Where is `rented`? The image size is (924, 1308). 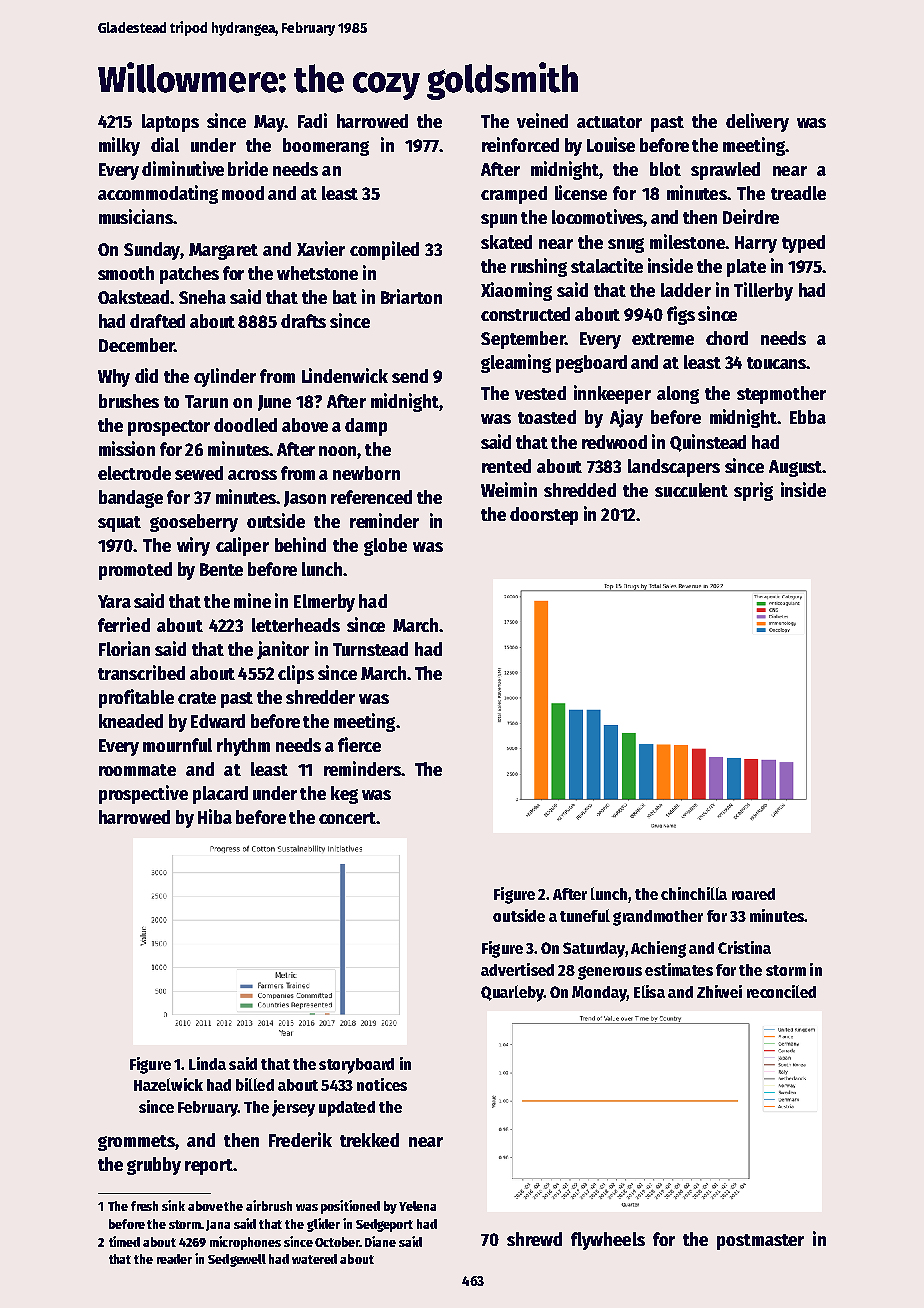
rented is located at coordinates (506, 466).
